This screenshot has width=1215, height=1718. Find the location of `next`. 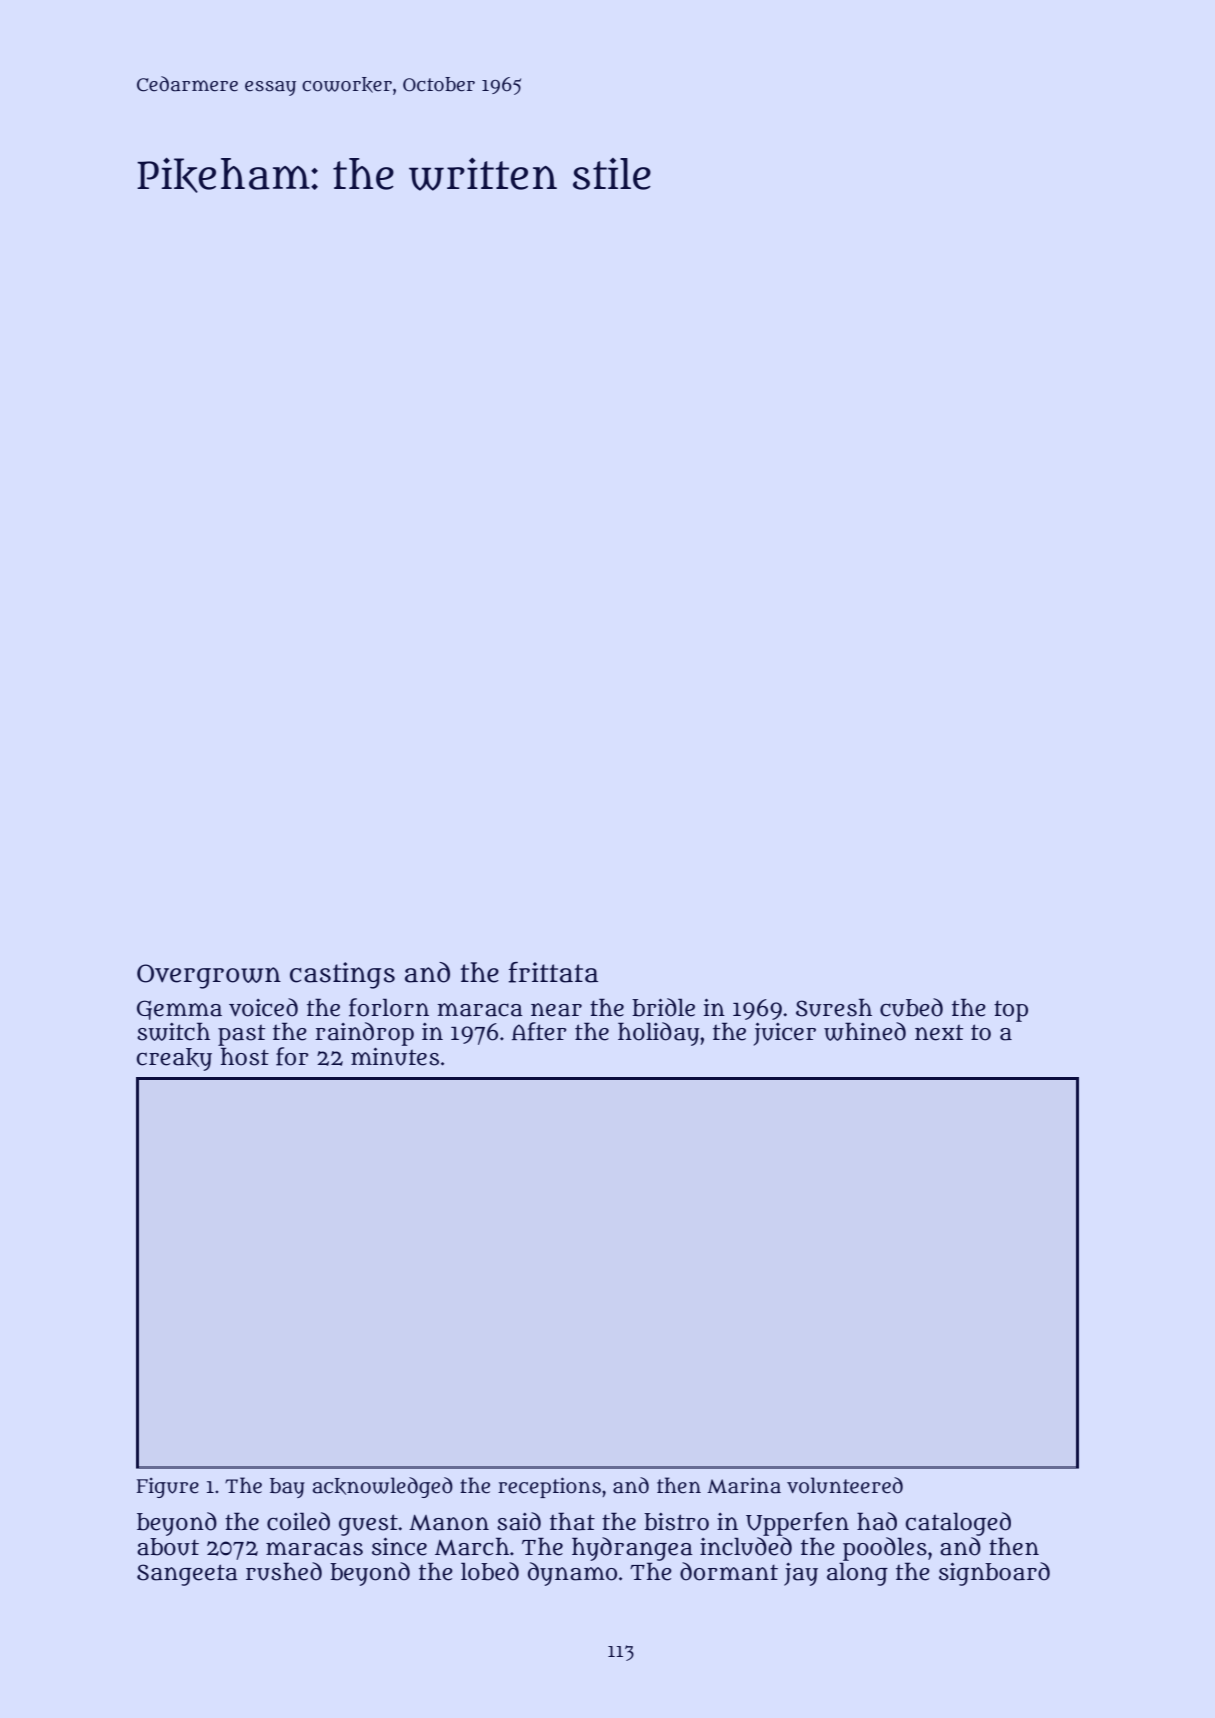

next is located at coordinates (939, 1032).
